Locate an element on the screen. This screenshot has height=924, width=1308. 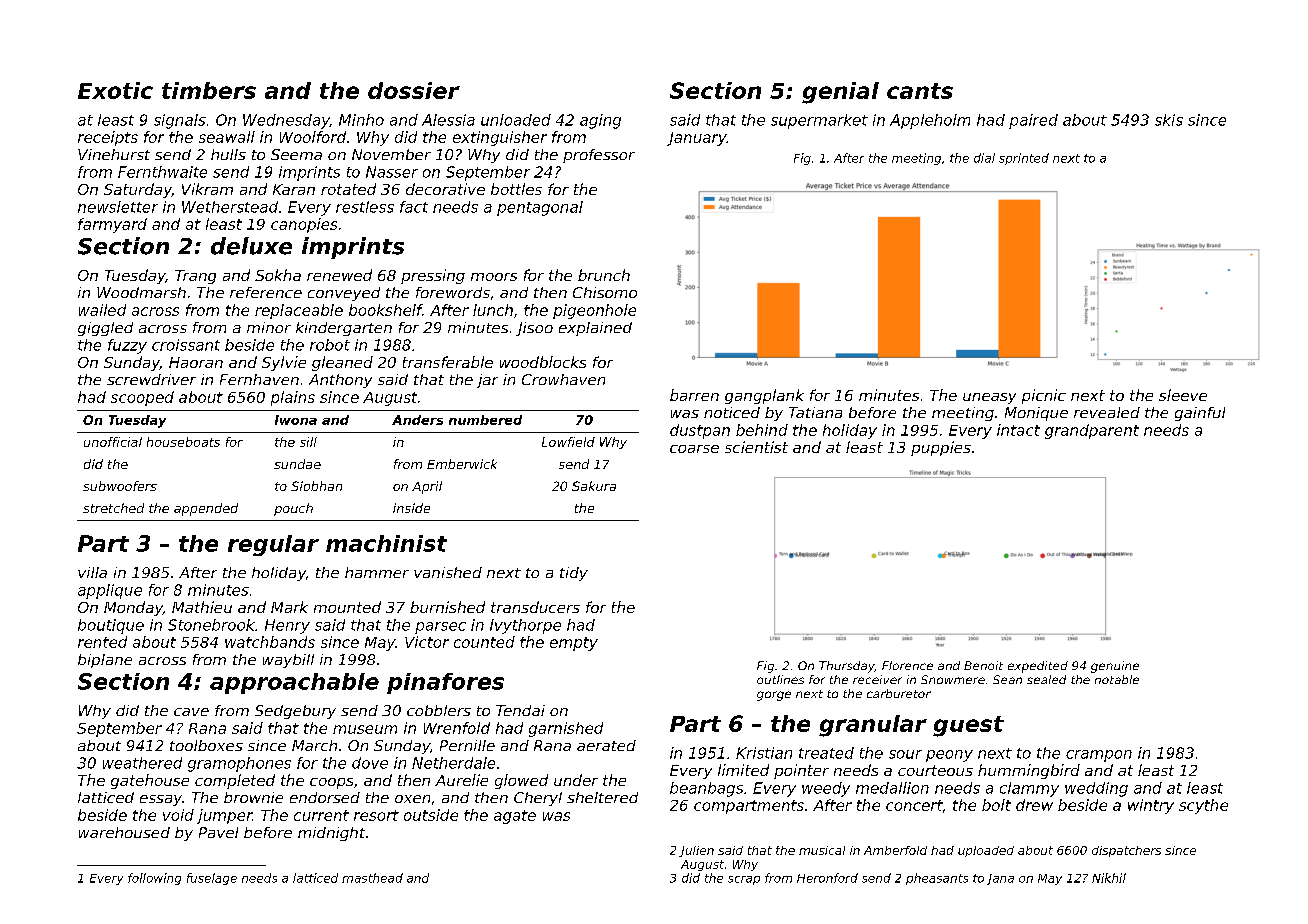
Benoit is located at coordinates (983, 665).
